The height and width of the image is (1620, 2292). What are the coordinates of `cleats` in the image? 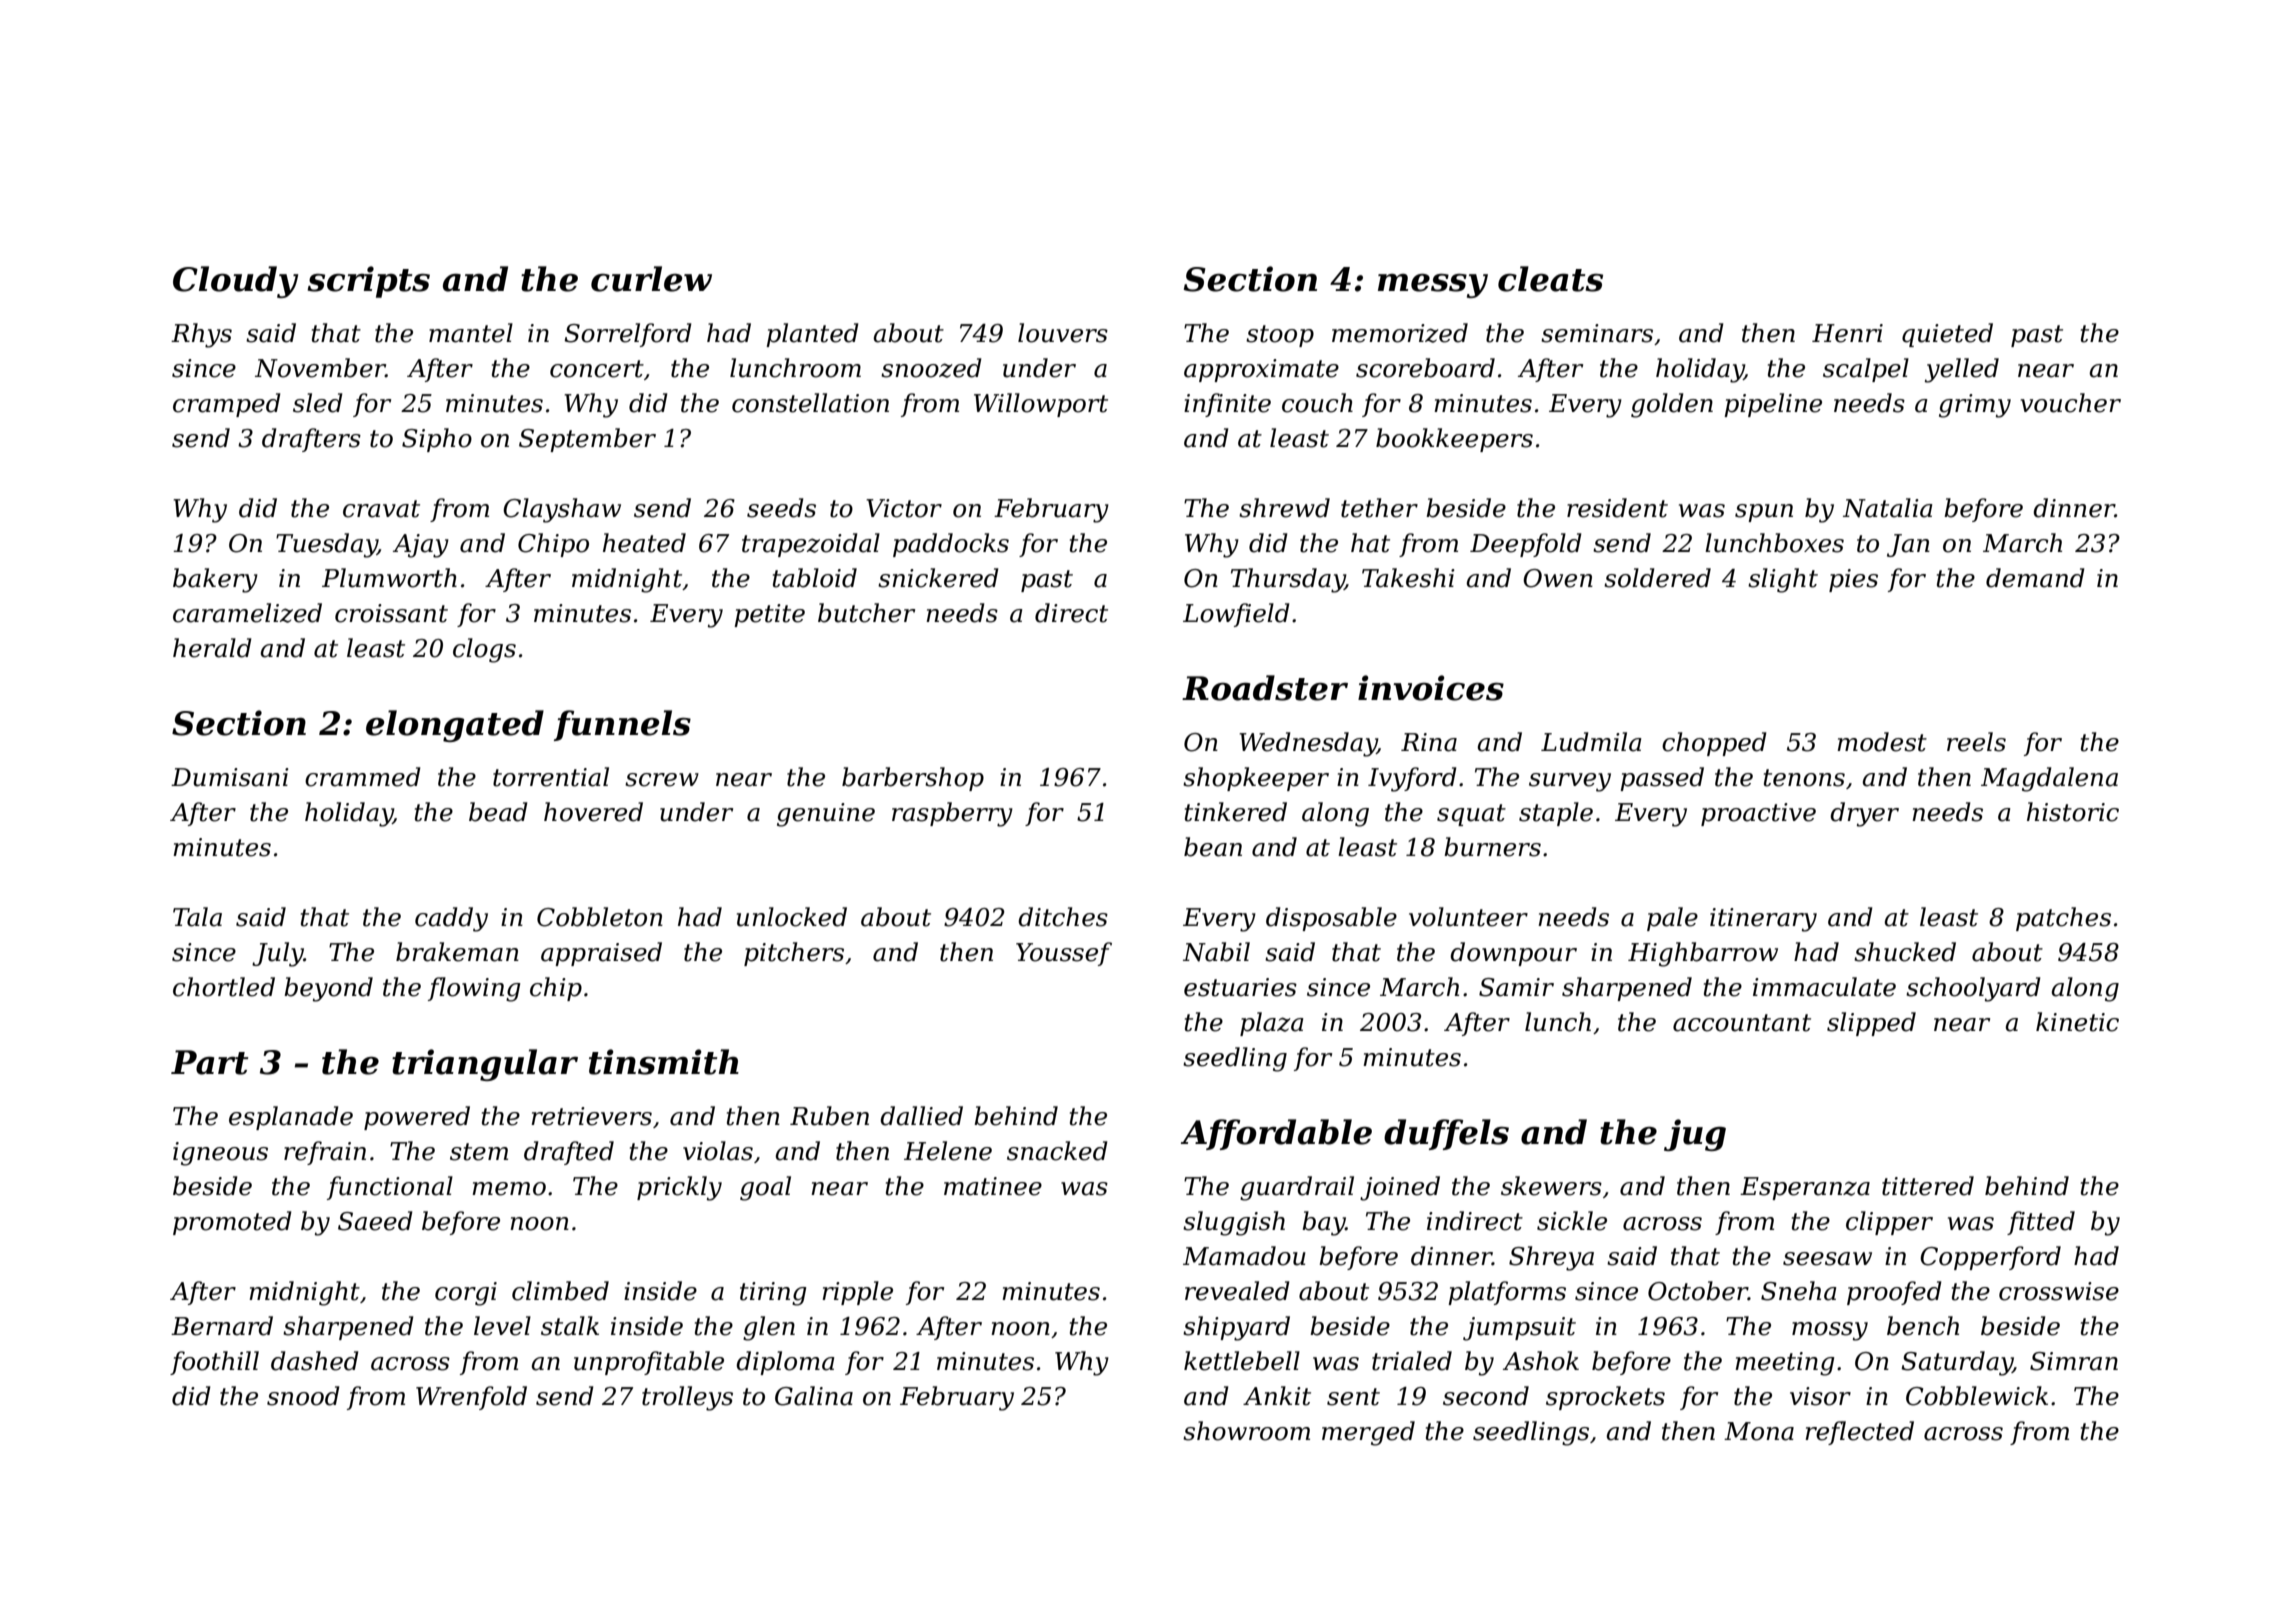 It's located at (1550, 279).
